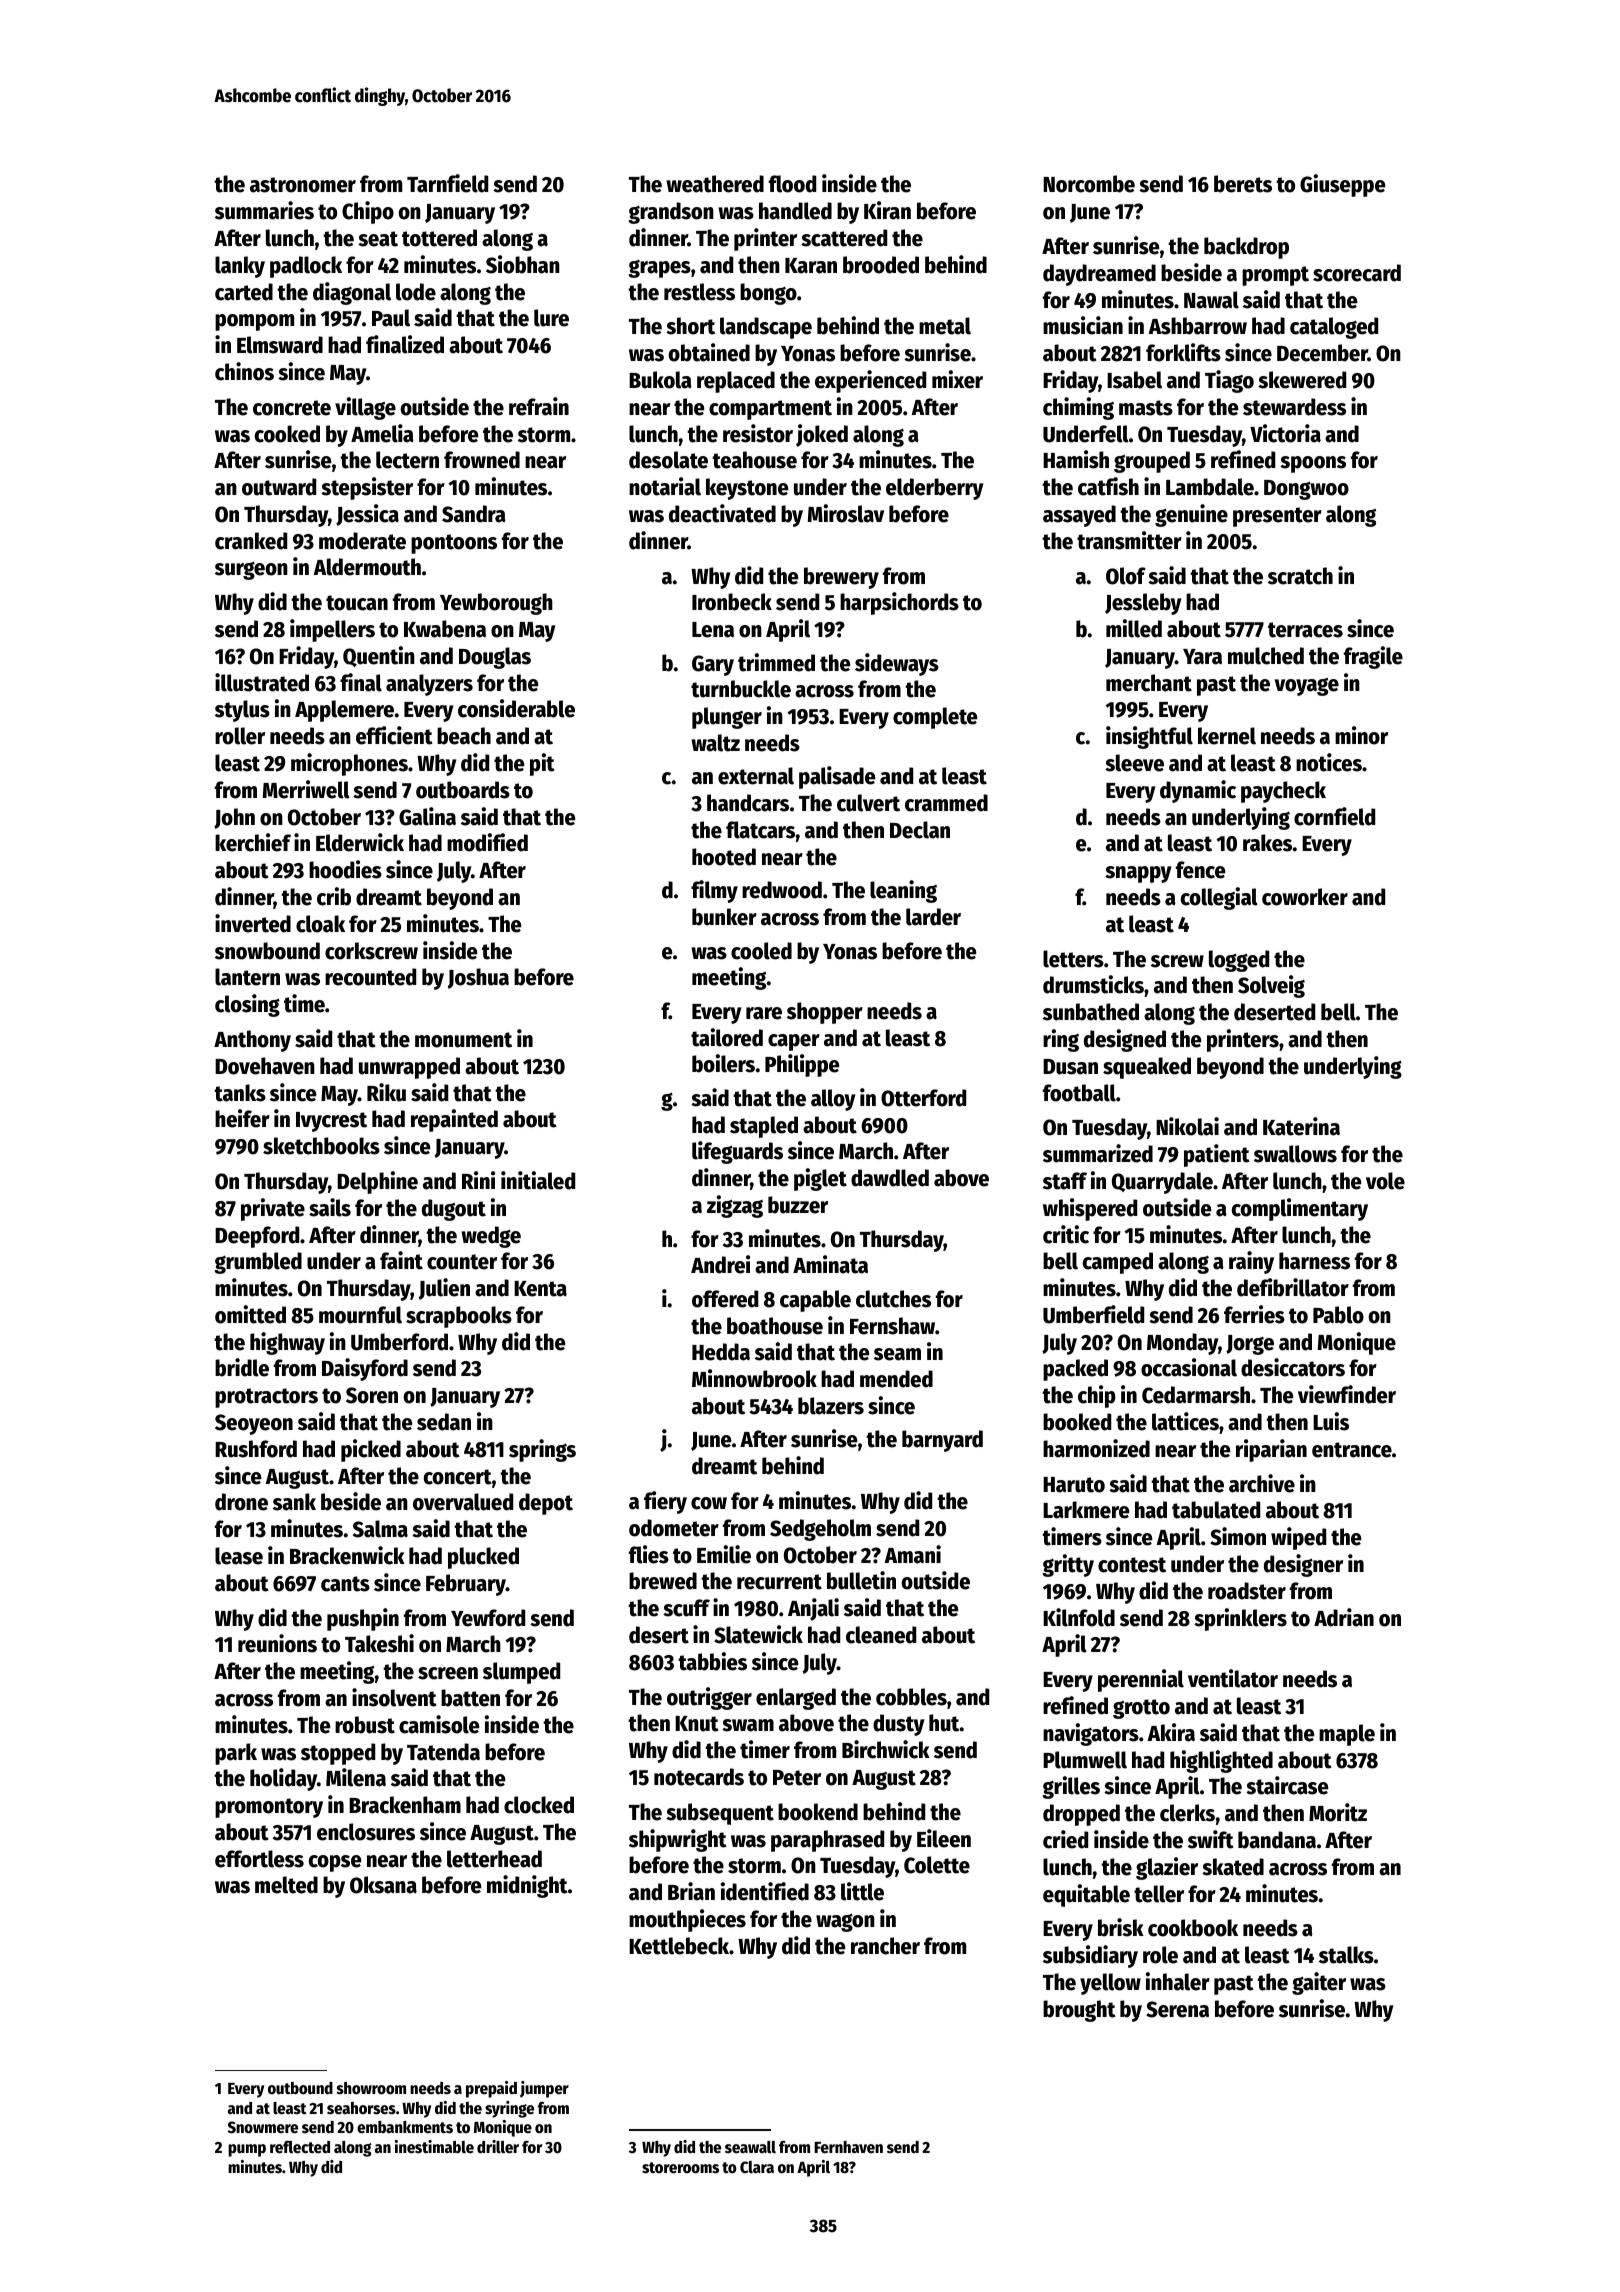 The width and height of the document is (1620, 2292). I want to click on inestimable, so click(434, 2147).
